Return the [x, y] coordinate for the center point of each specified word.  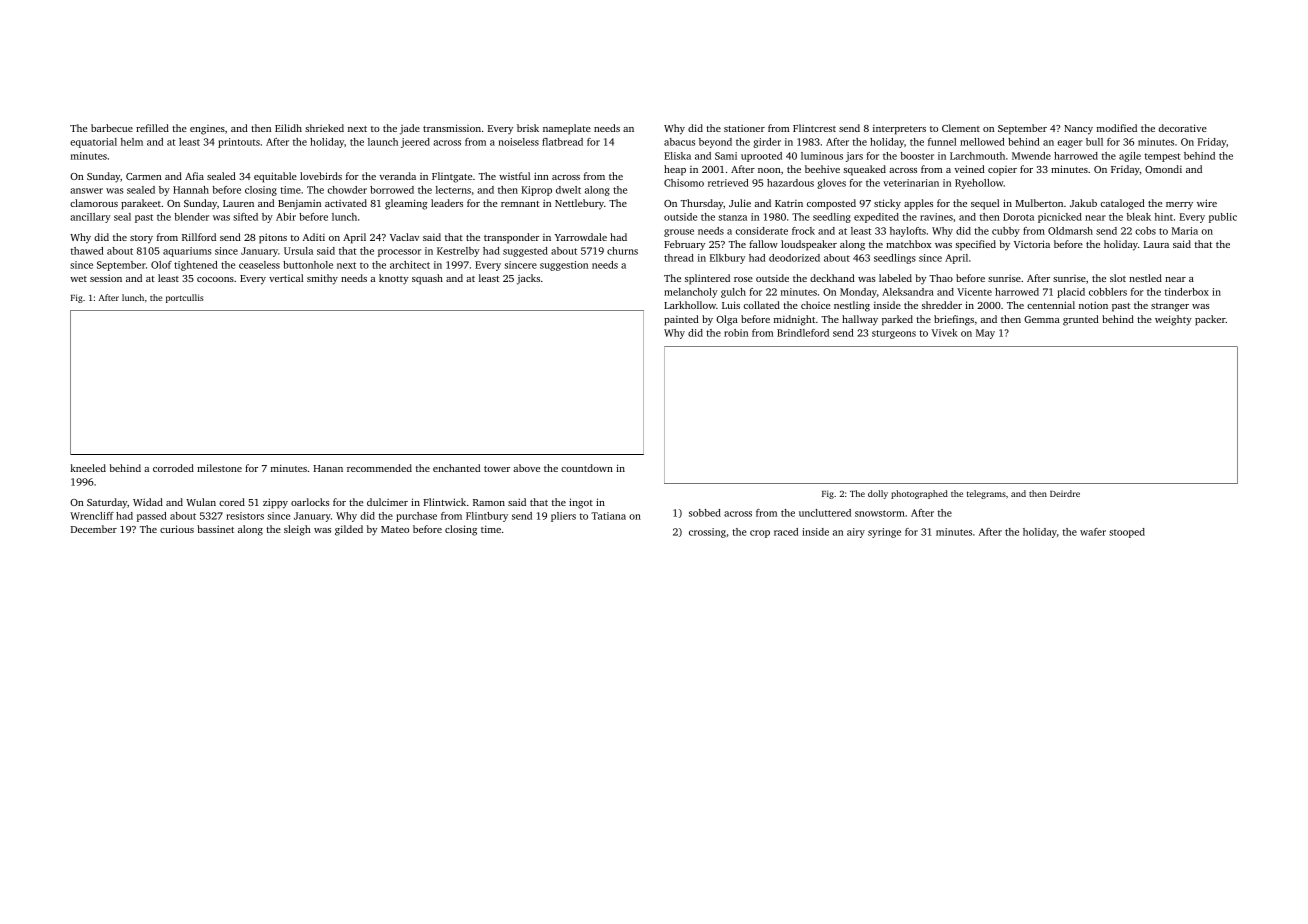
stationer [744, 128]
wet [78, 279]
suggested [525, 252]
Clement [961, 128]
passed [152, 517]
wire [1207, 203]
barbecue [112, 128]
